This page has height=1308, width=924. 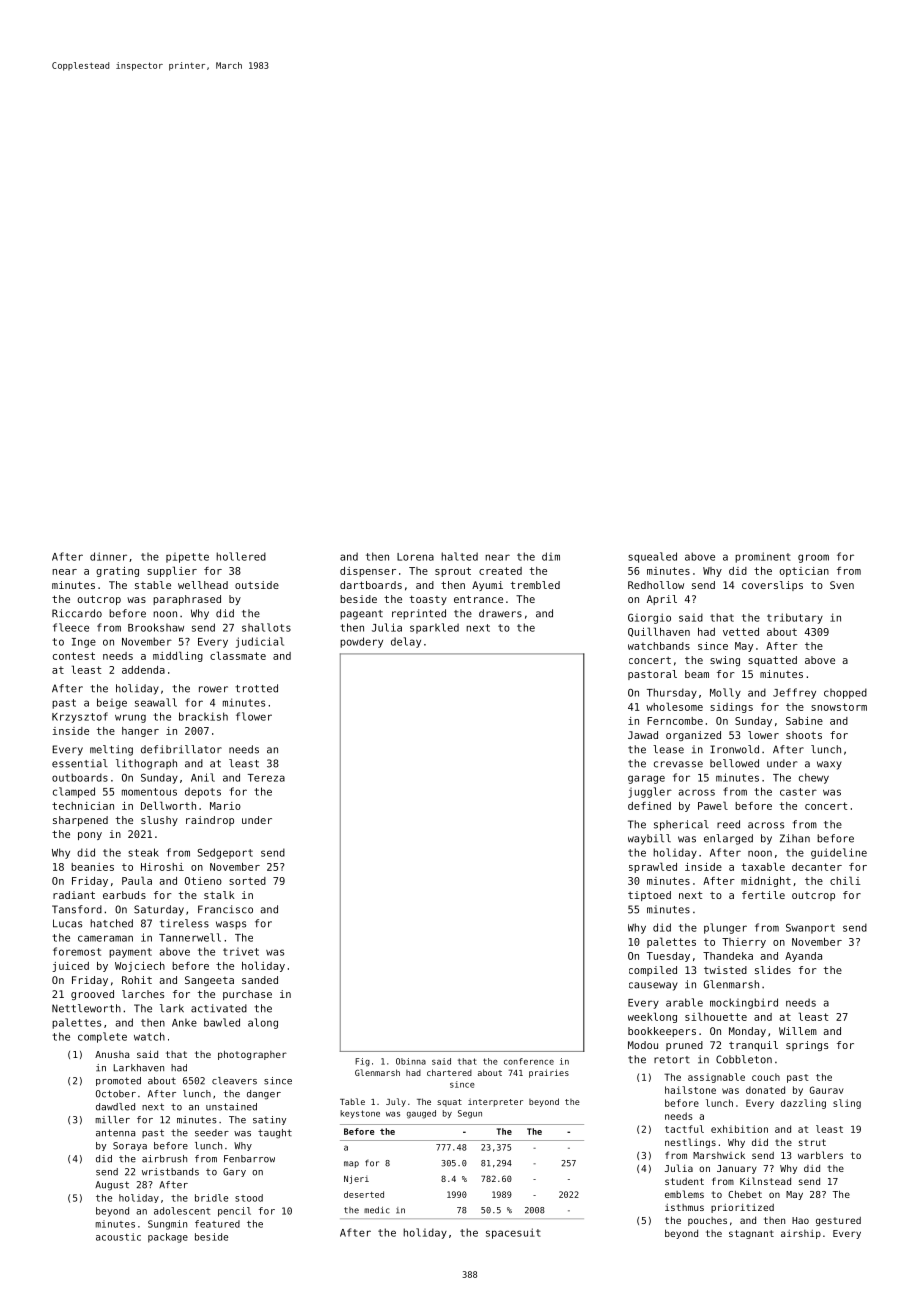 I want to click on chopped, so click(x=845, y=693).
